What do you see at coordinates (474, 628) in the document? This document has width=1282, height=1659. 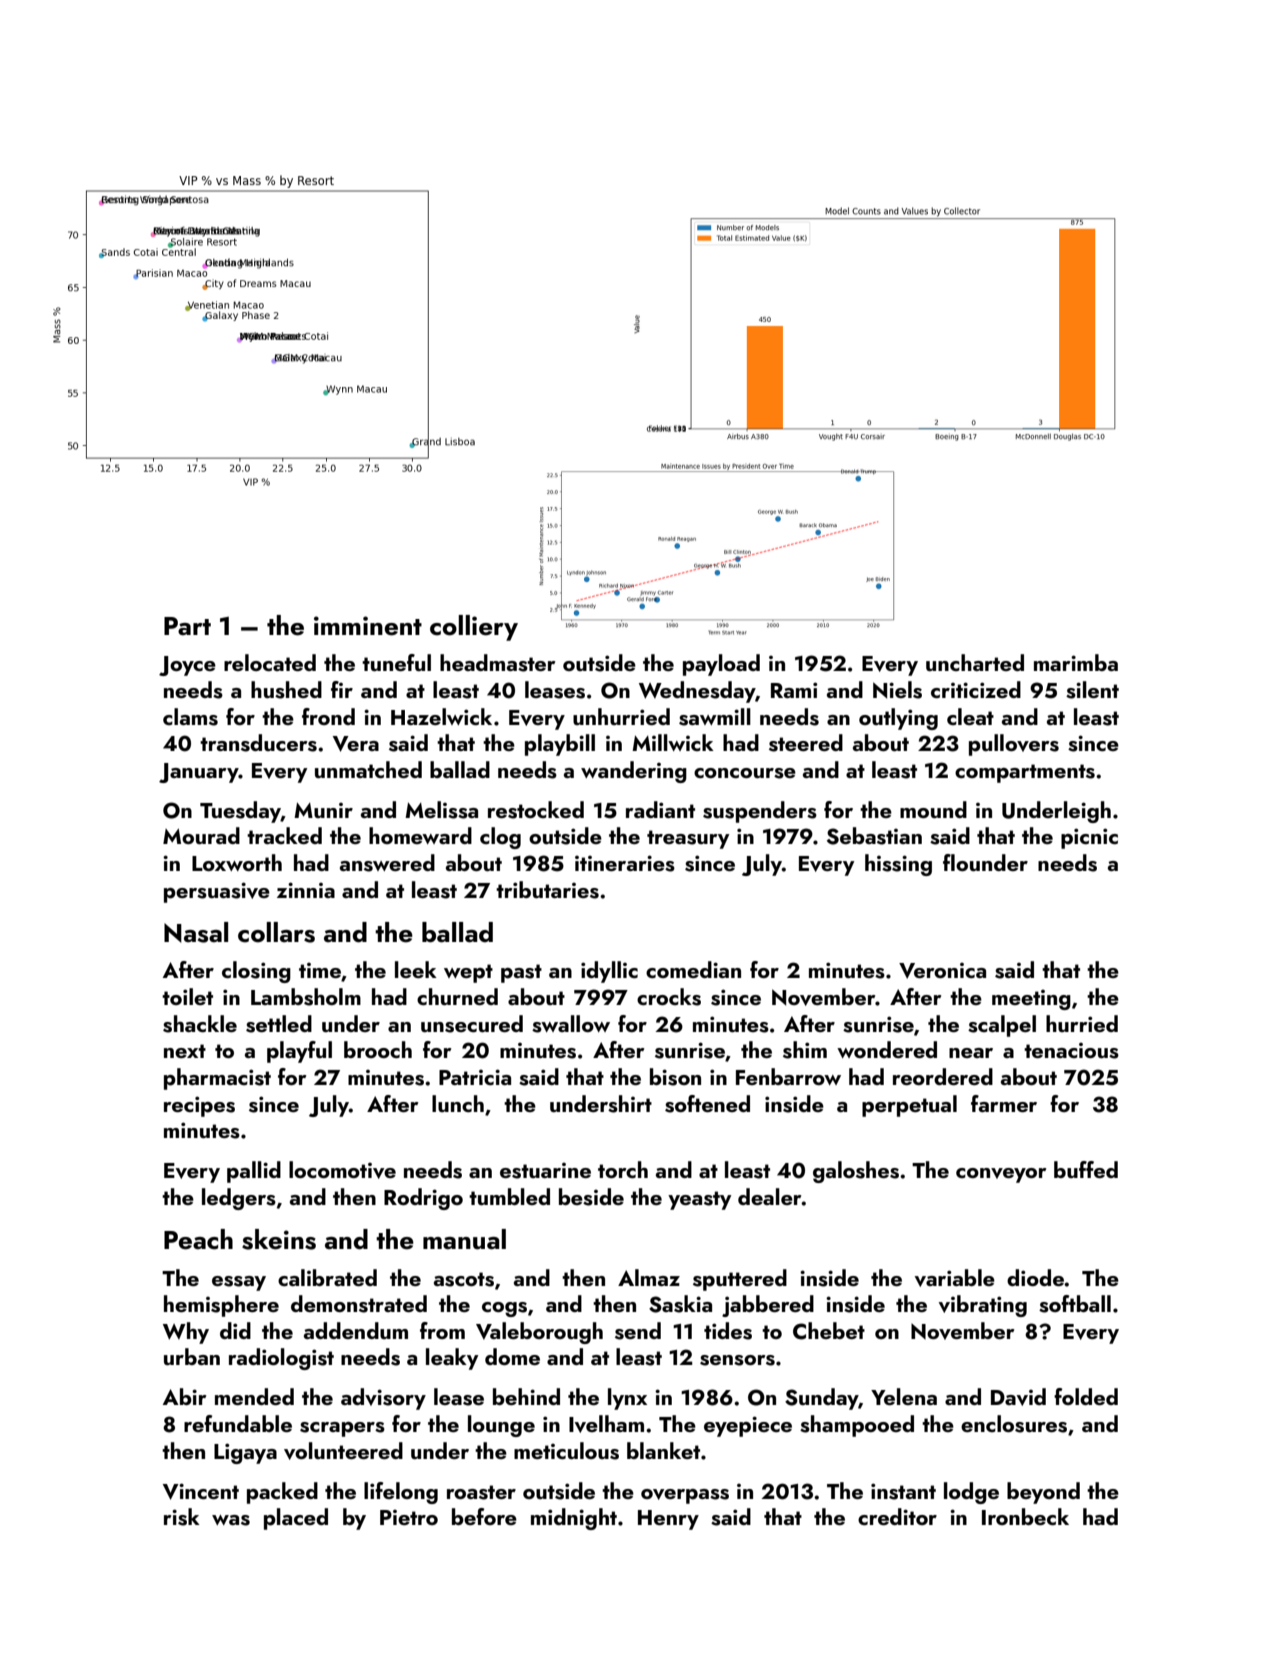 I see `colliery` at bounding box center [474, 628].
